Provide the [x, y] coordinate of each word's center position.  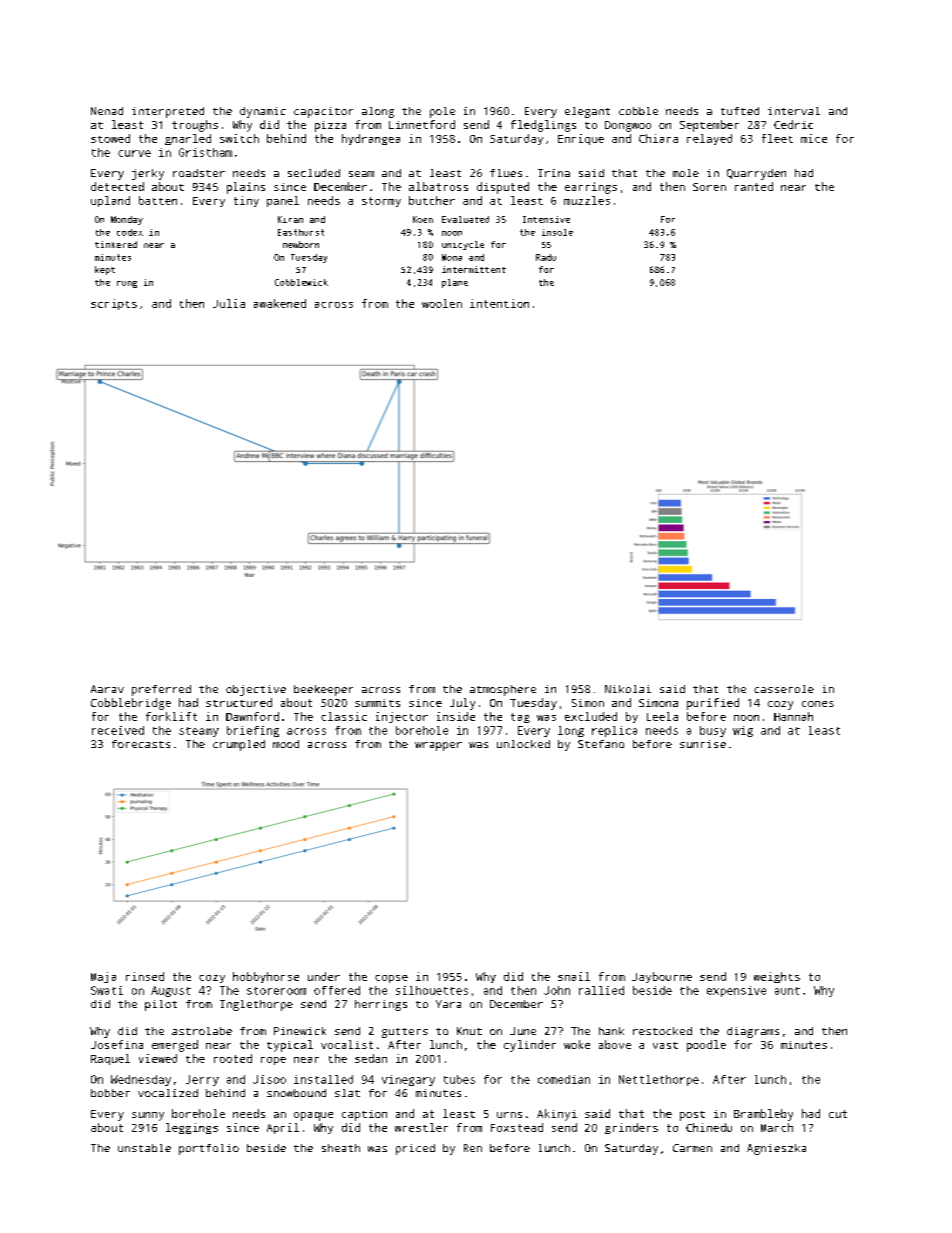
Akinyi [557, 1115]
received [118, 730]
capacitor [323, 112]
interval [794, 111]
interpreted [168, 112]
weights [777, 977]
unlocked [523, 744]
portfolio [209, 1149]
